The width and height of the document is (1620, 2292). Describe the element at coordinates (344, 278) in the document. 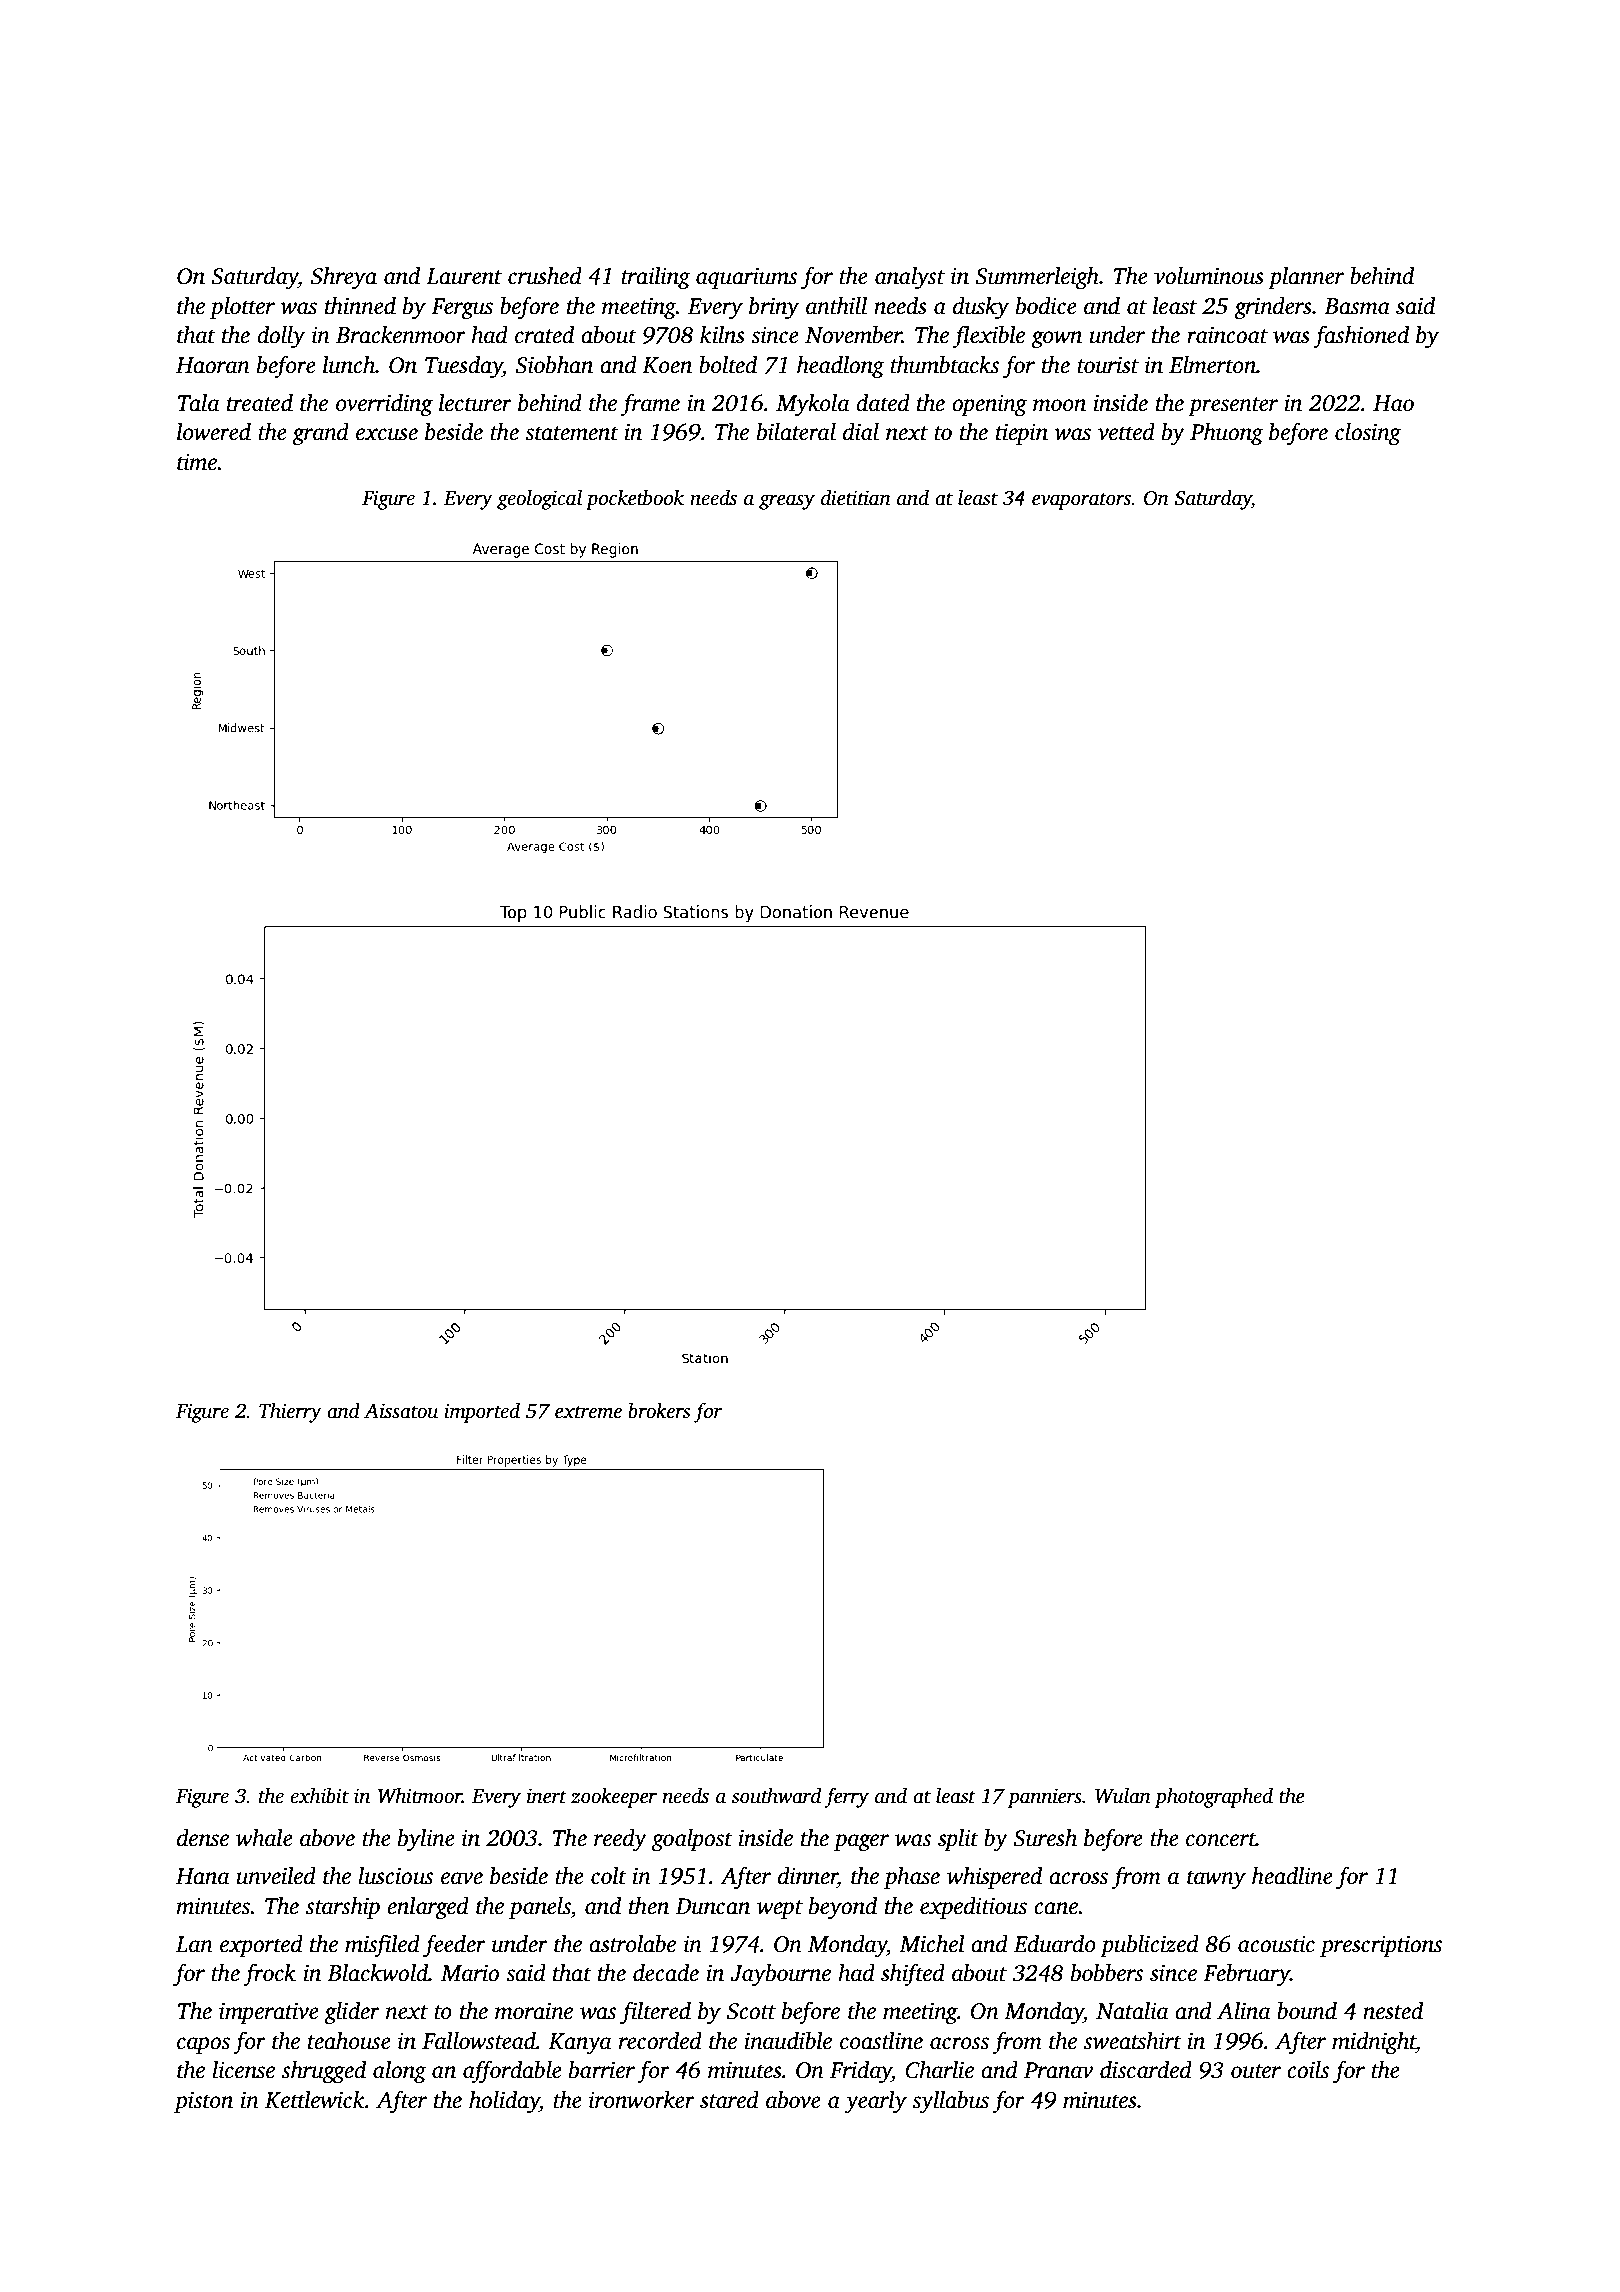

I see `Shreya` at that location.
